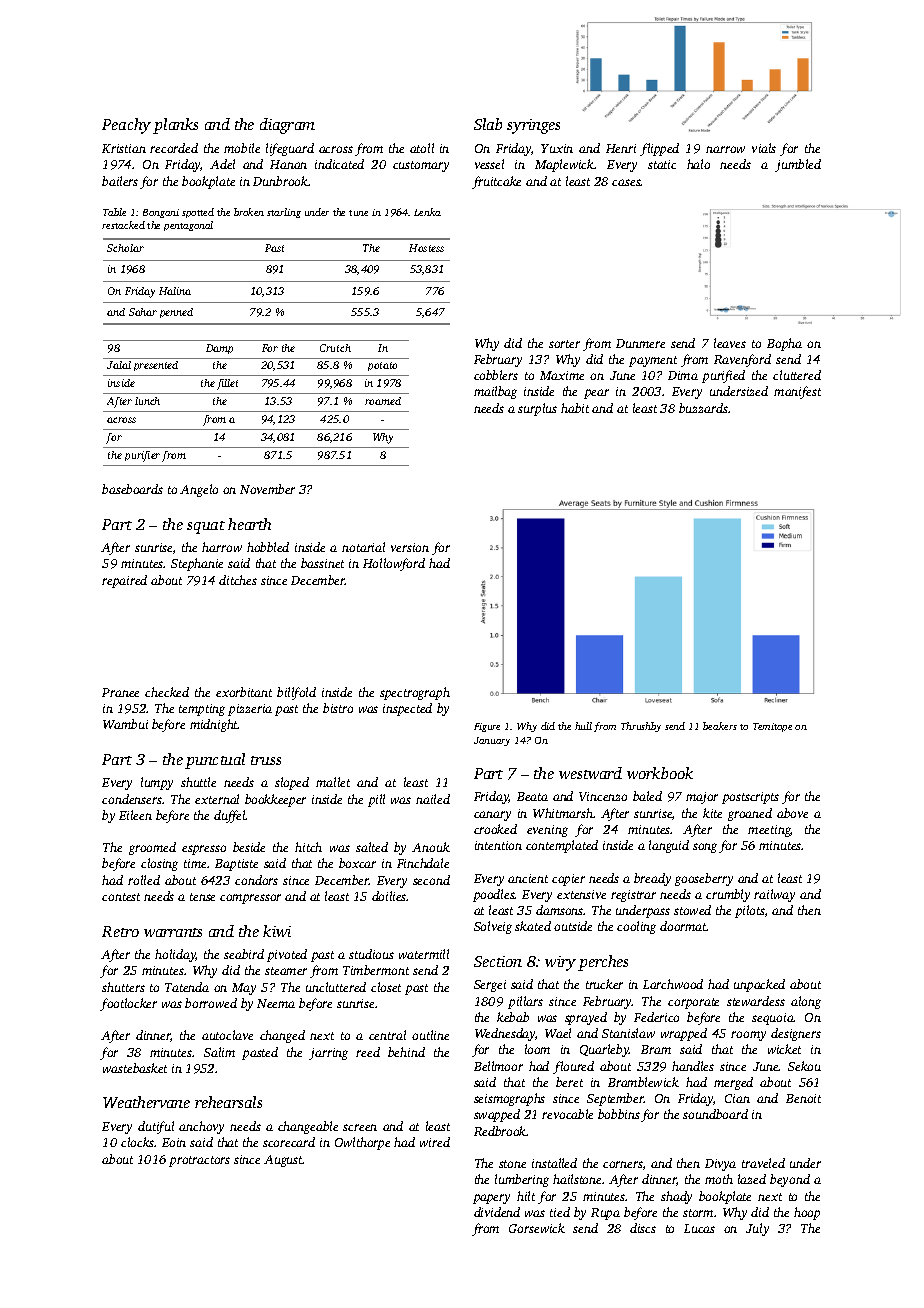 This screenshot has height=1308, width=924. Describe the element at coordinates (333, 782) in the screenshot. I see `mallet` at that location.
